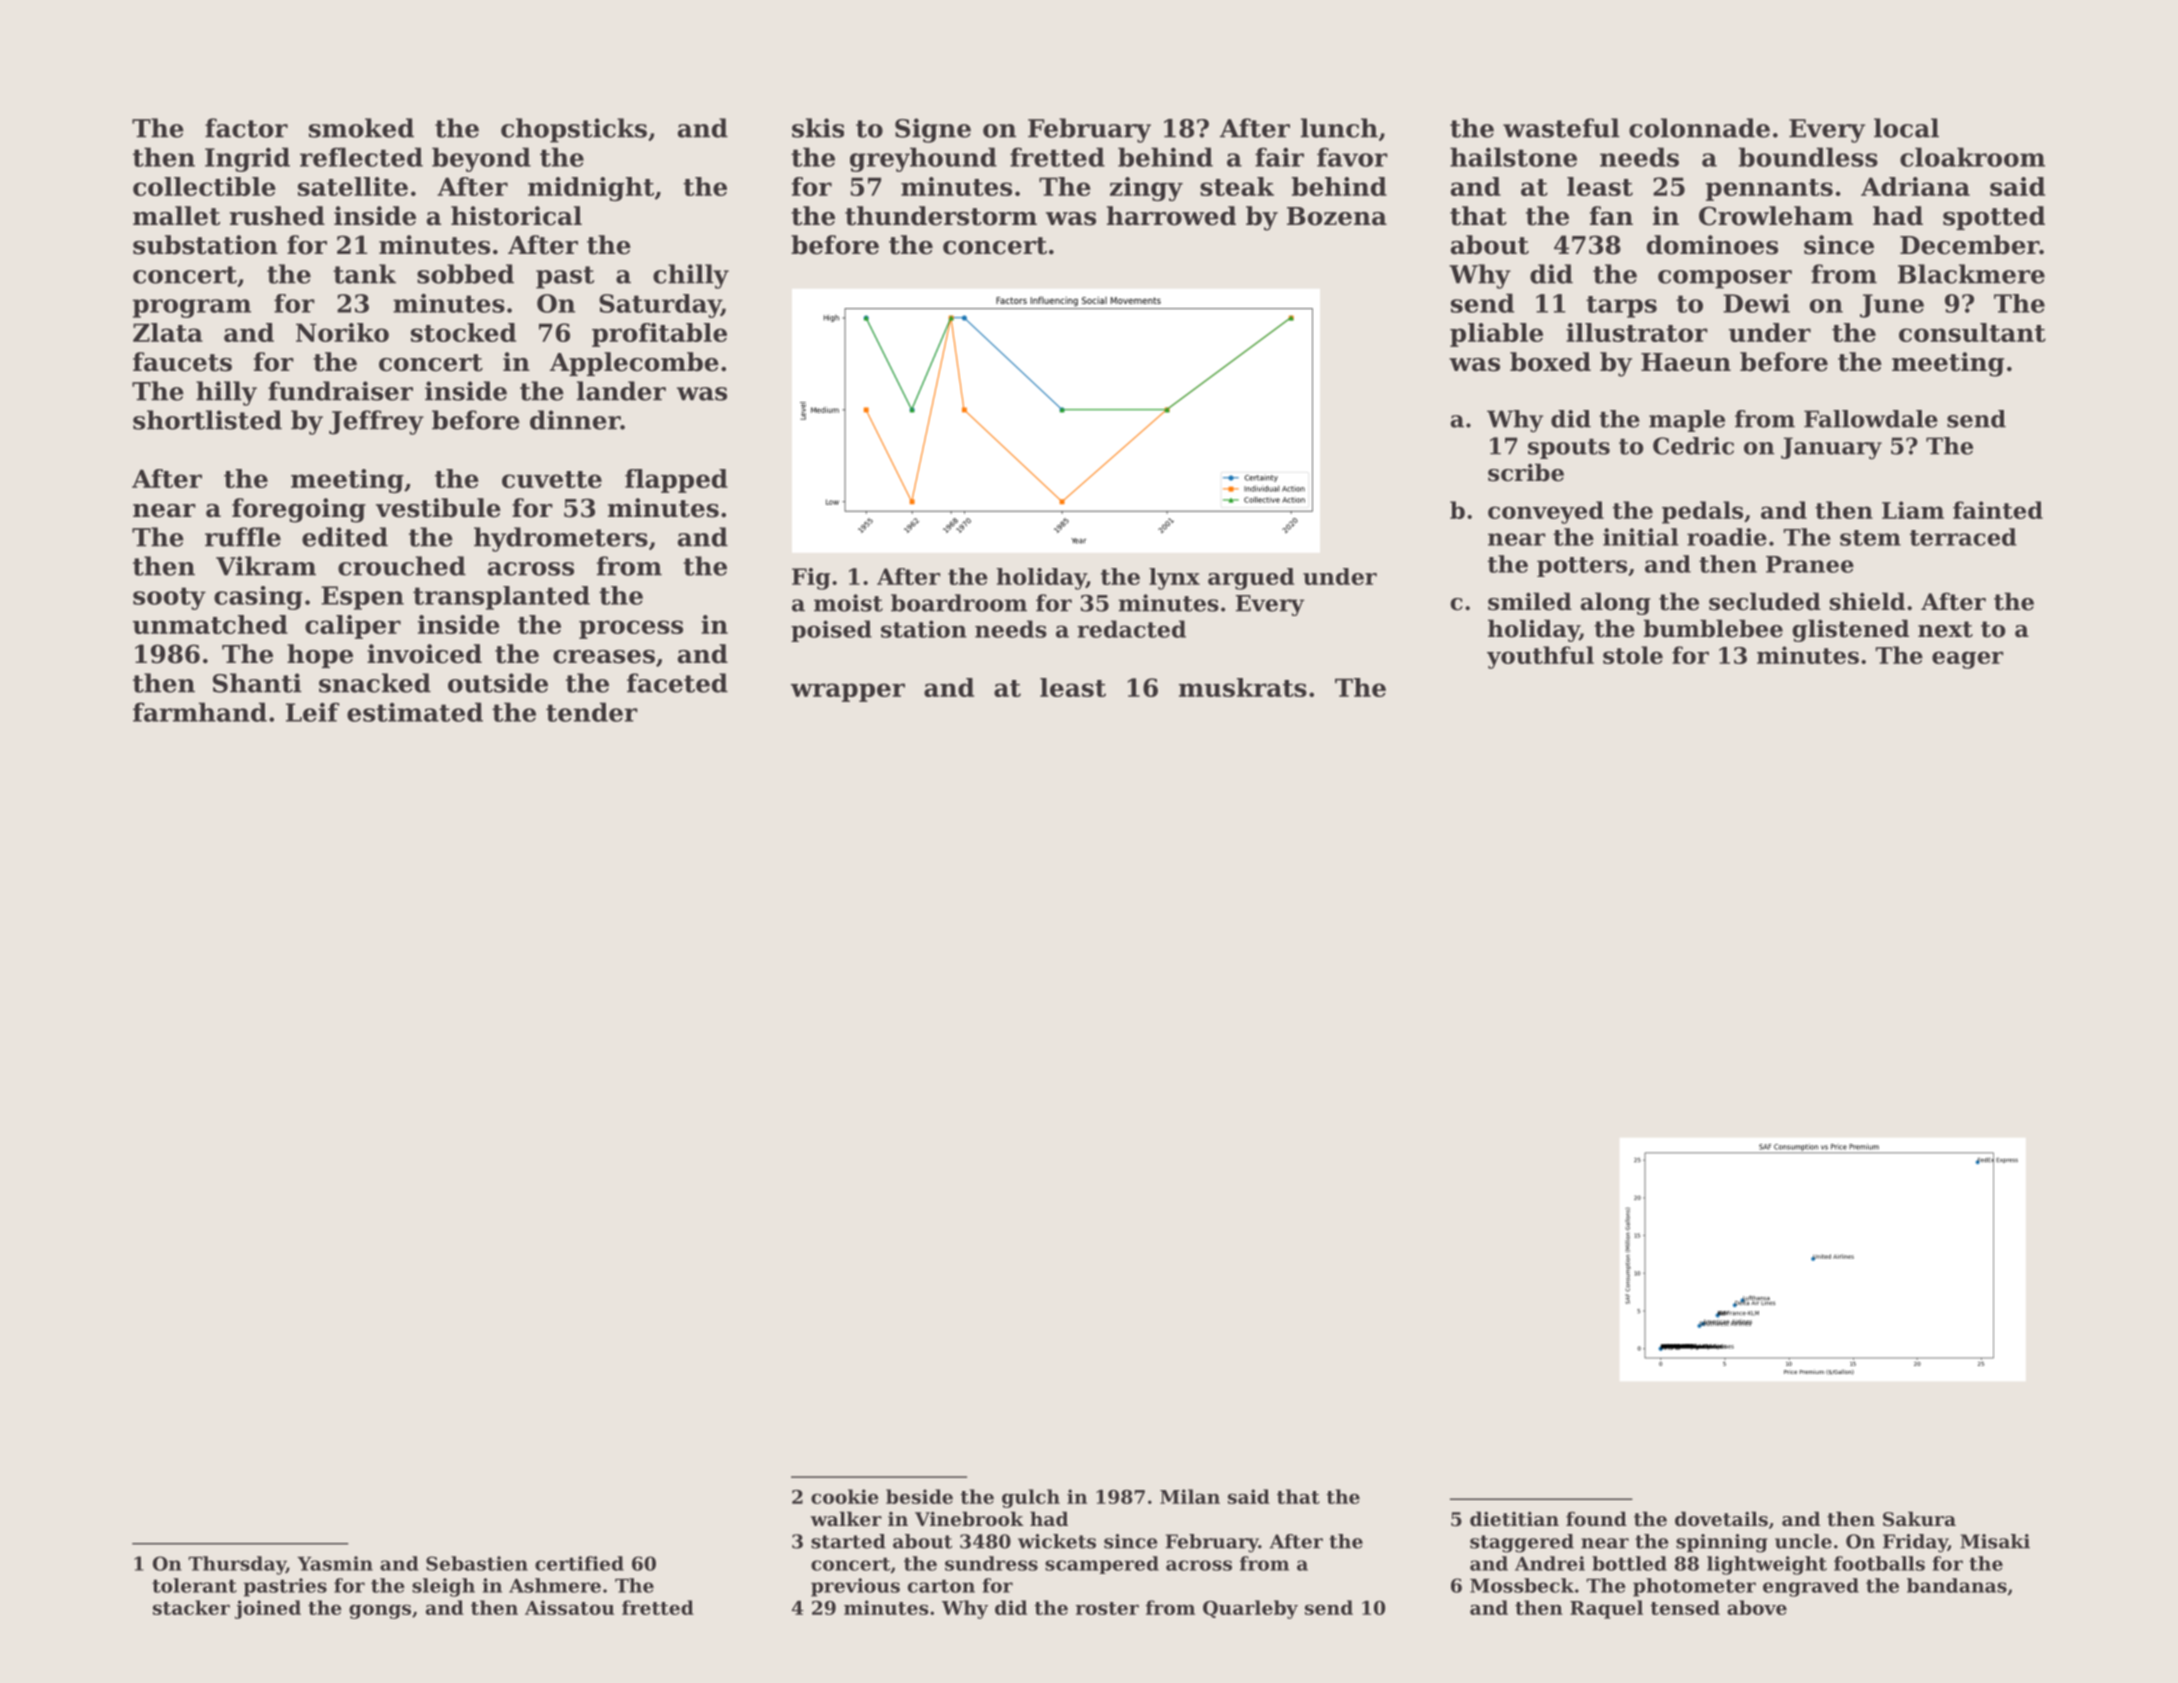  Describe the element at coordinates (1686, 362) in the screenshot. I see `Haeun` at that location.
